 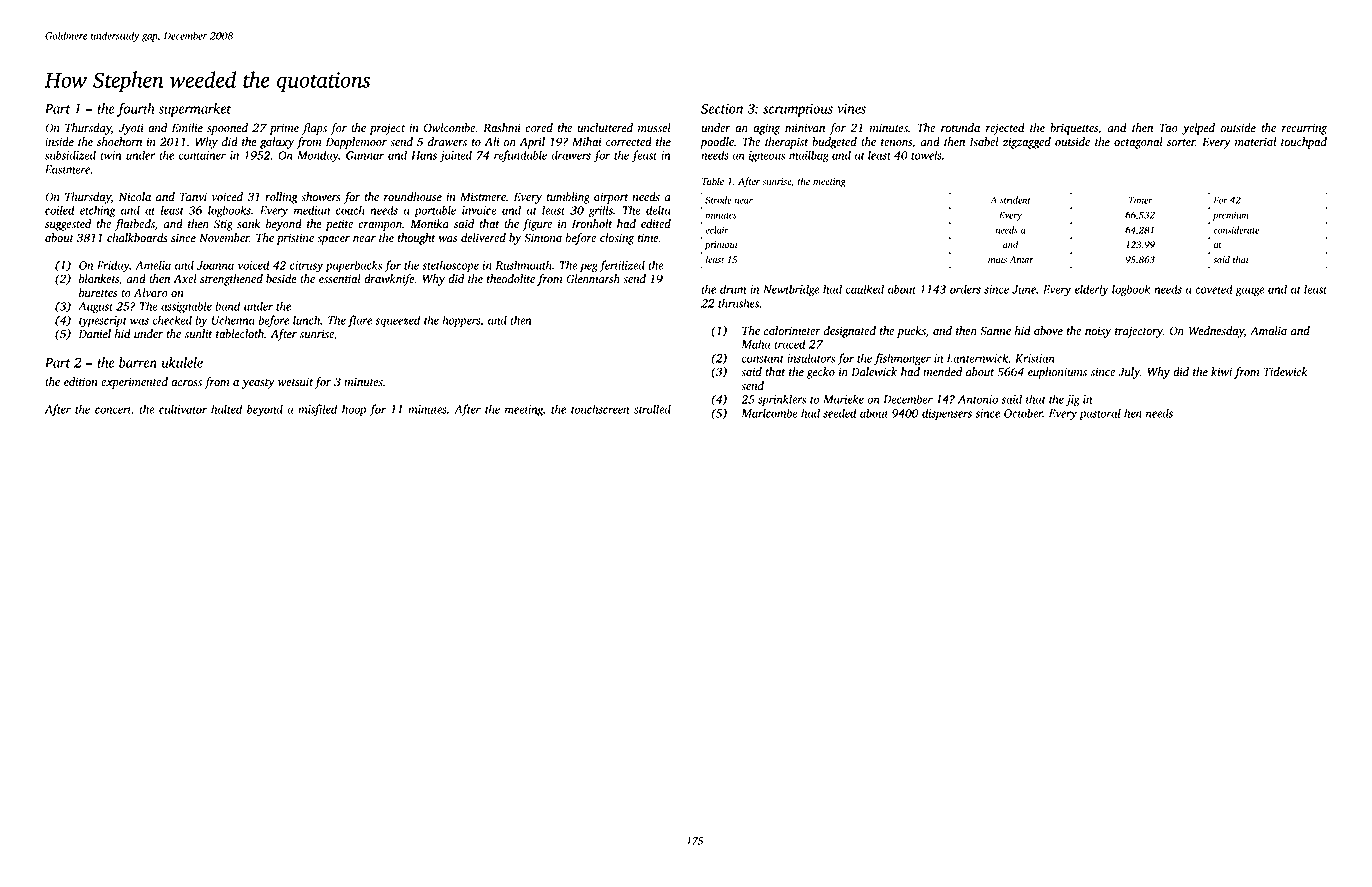 I want to click on grills, so click(x=601, y=211).
